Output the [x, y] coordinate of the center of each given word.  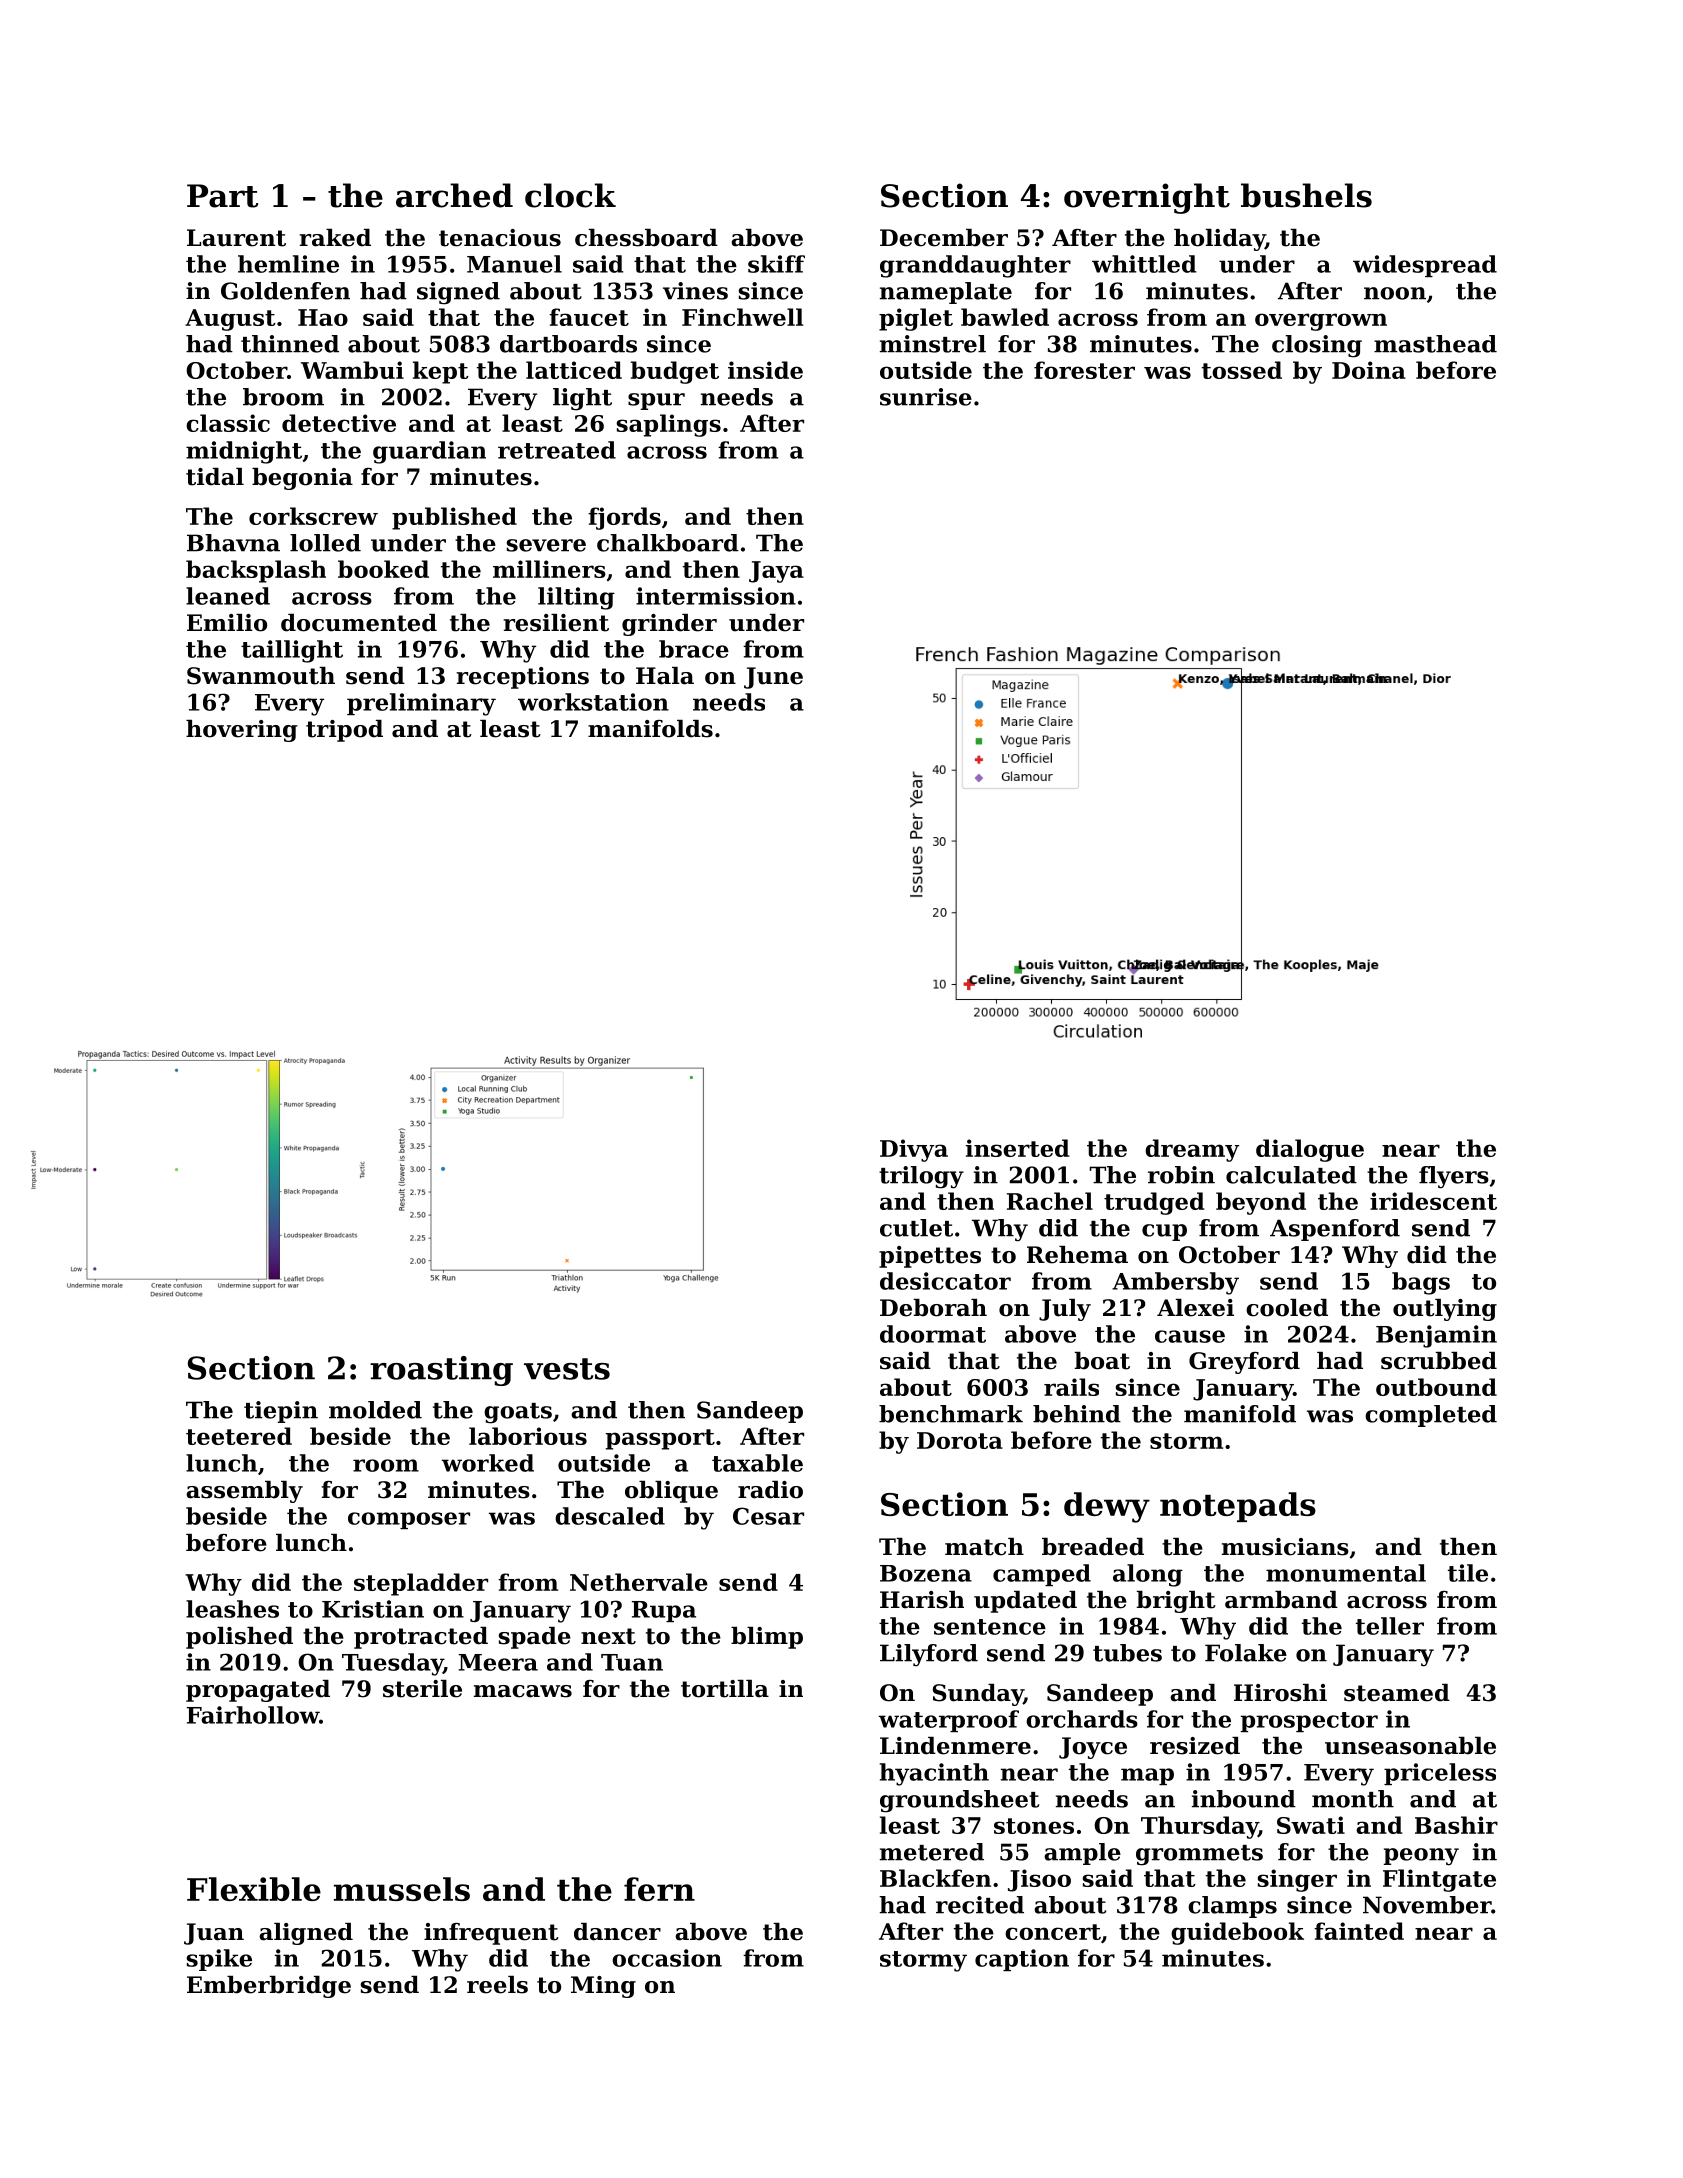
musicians [1285, 1547]
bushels [1306, 195]
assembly [244, 1492]
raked [335, 238]
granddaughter [975, 266]
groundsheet [959, 1801]
